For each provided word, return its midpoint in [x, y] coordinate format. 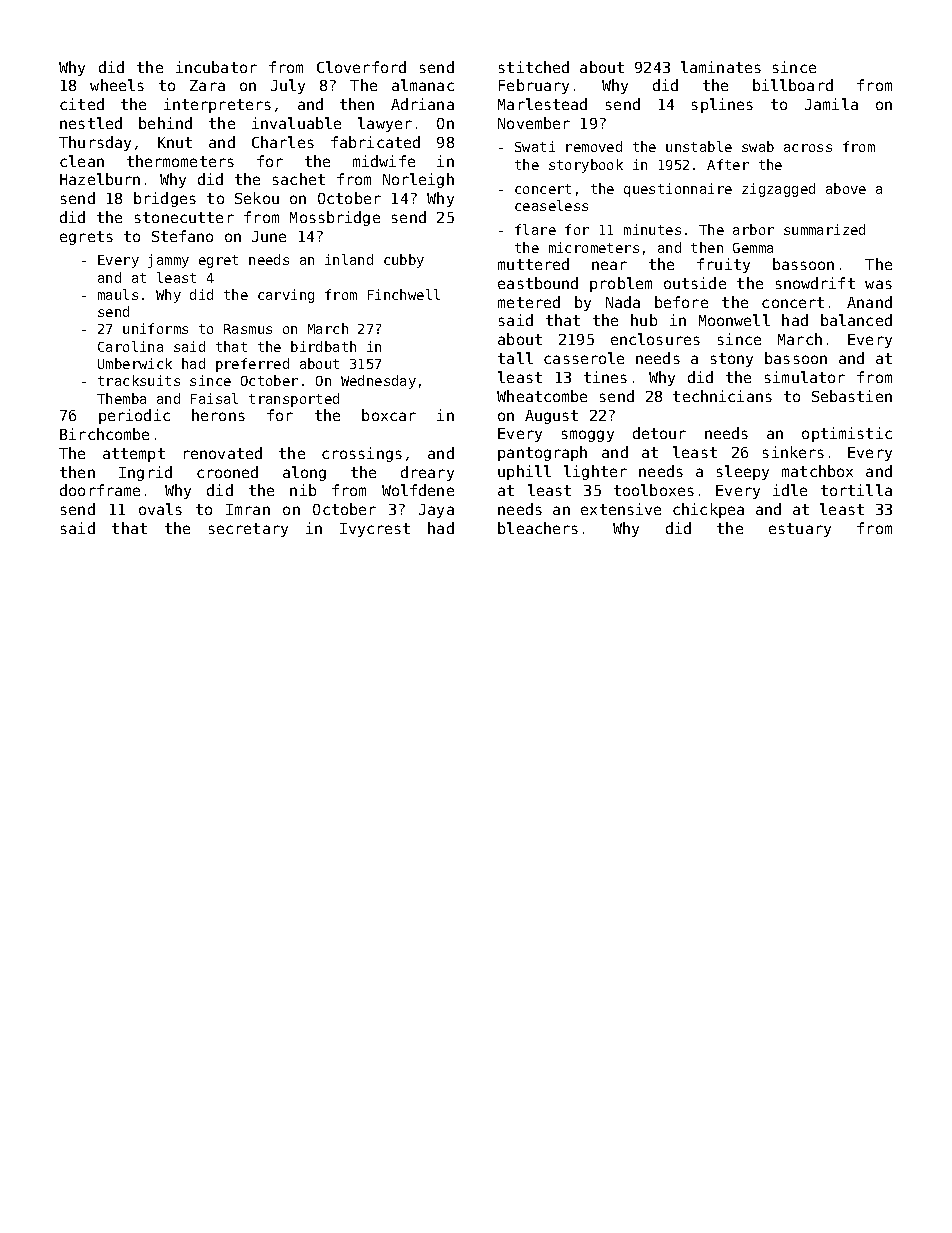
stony [732, 360]
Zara [207, 85]
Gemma [753, 248]
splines [722, 105]
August [551, 417]
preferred [252, 365]
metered [529, 302]
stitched [534, 67]
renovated [223, 453]
